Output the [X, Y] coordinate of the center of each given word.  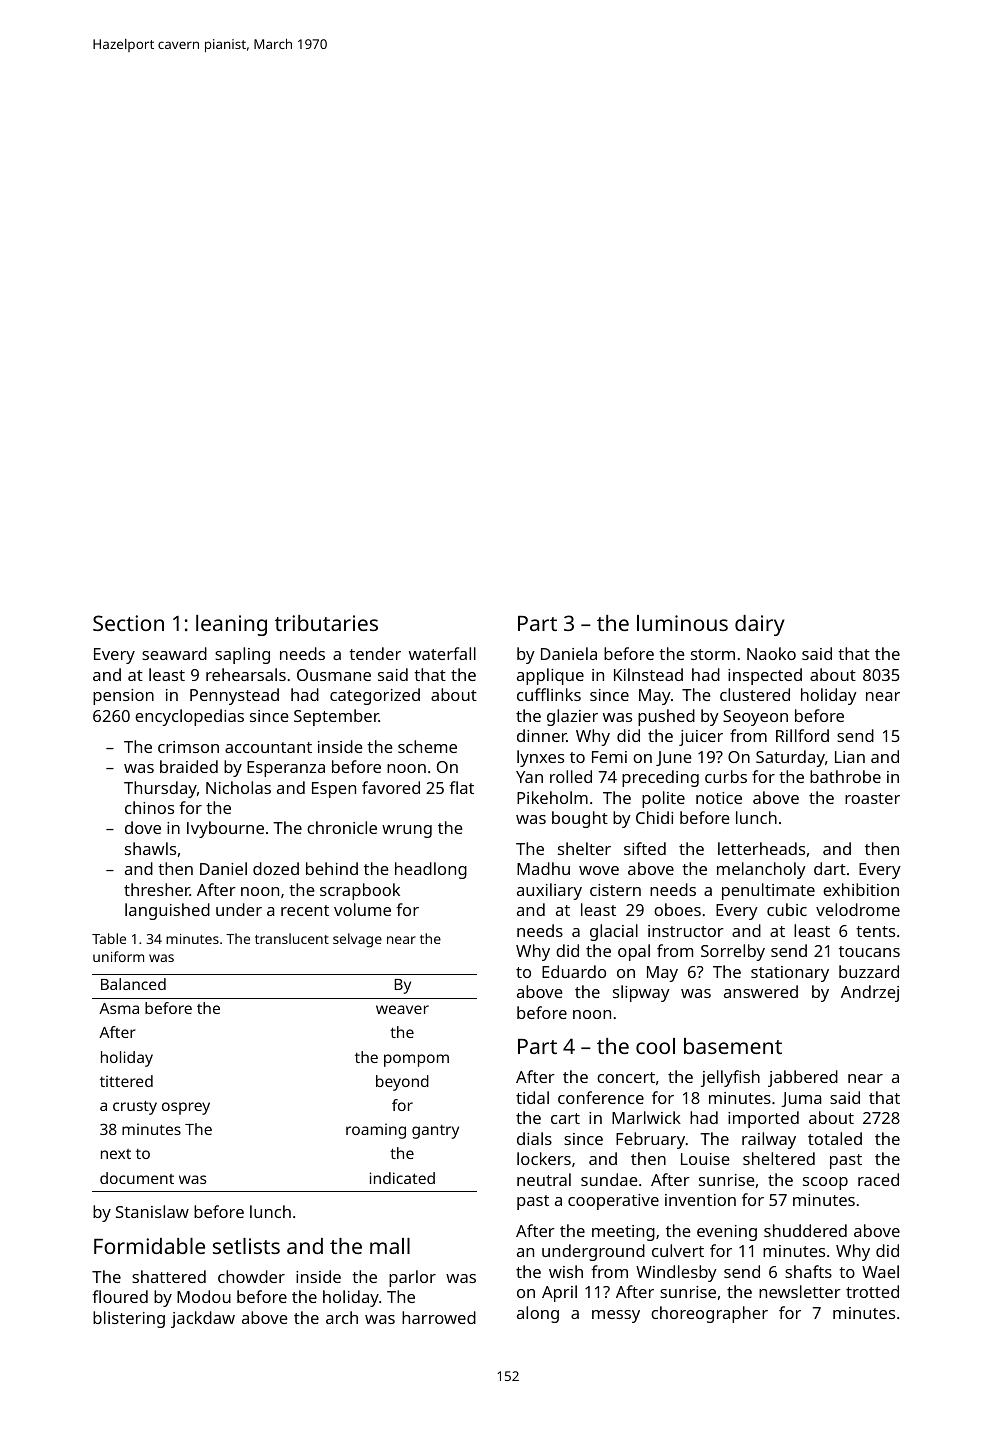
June [673, 758]
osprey [186, 1108]
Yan [529, 777]
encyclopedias [189, 717]
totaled [835, 1138]
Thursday [160, 789]
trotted [872, 1291]
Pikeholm [552, 797]
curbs [726, 776]
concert [626, 1077]
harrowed [439, 1317]
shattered [169, 1276]
